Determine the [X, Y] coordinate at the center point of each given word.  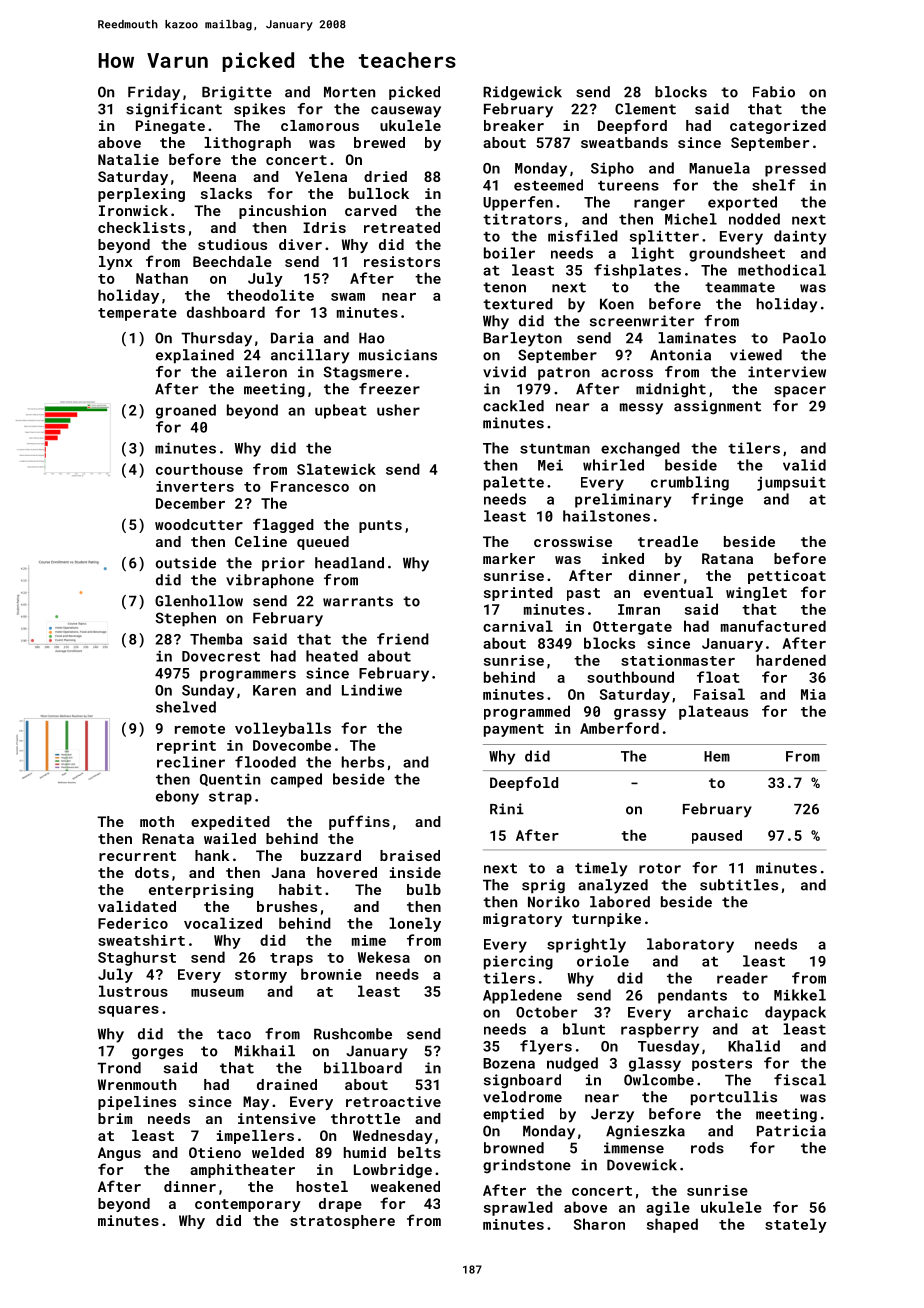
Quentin [230, 779]
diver [300, 244]
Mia [813, 694]
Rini [507, 808]
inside [415, 872]
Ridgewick [522, 93]
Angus [119, 1154]
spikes [259, 110]
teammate [740, 287]
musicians [398, 355]
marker [509, 558]
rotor [660, 868]
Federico [133, 923]
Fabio [774, 92]
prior [283, 564]
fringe [717, 500]
